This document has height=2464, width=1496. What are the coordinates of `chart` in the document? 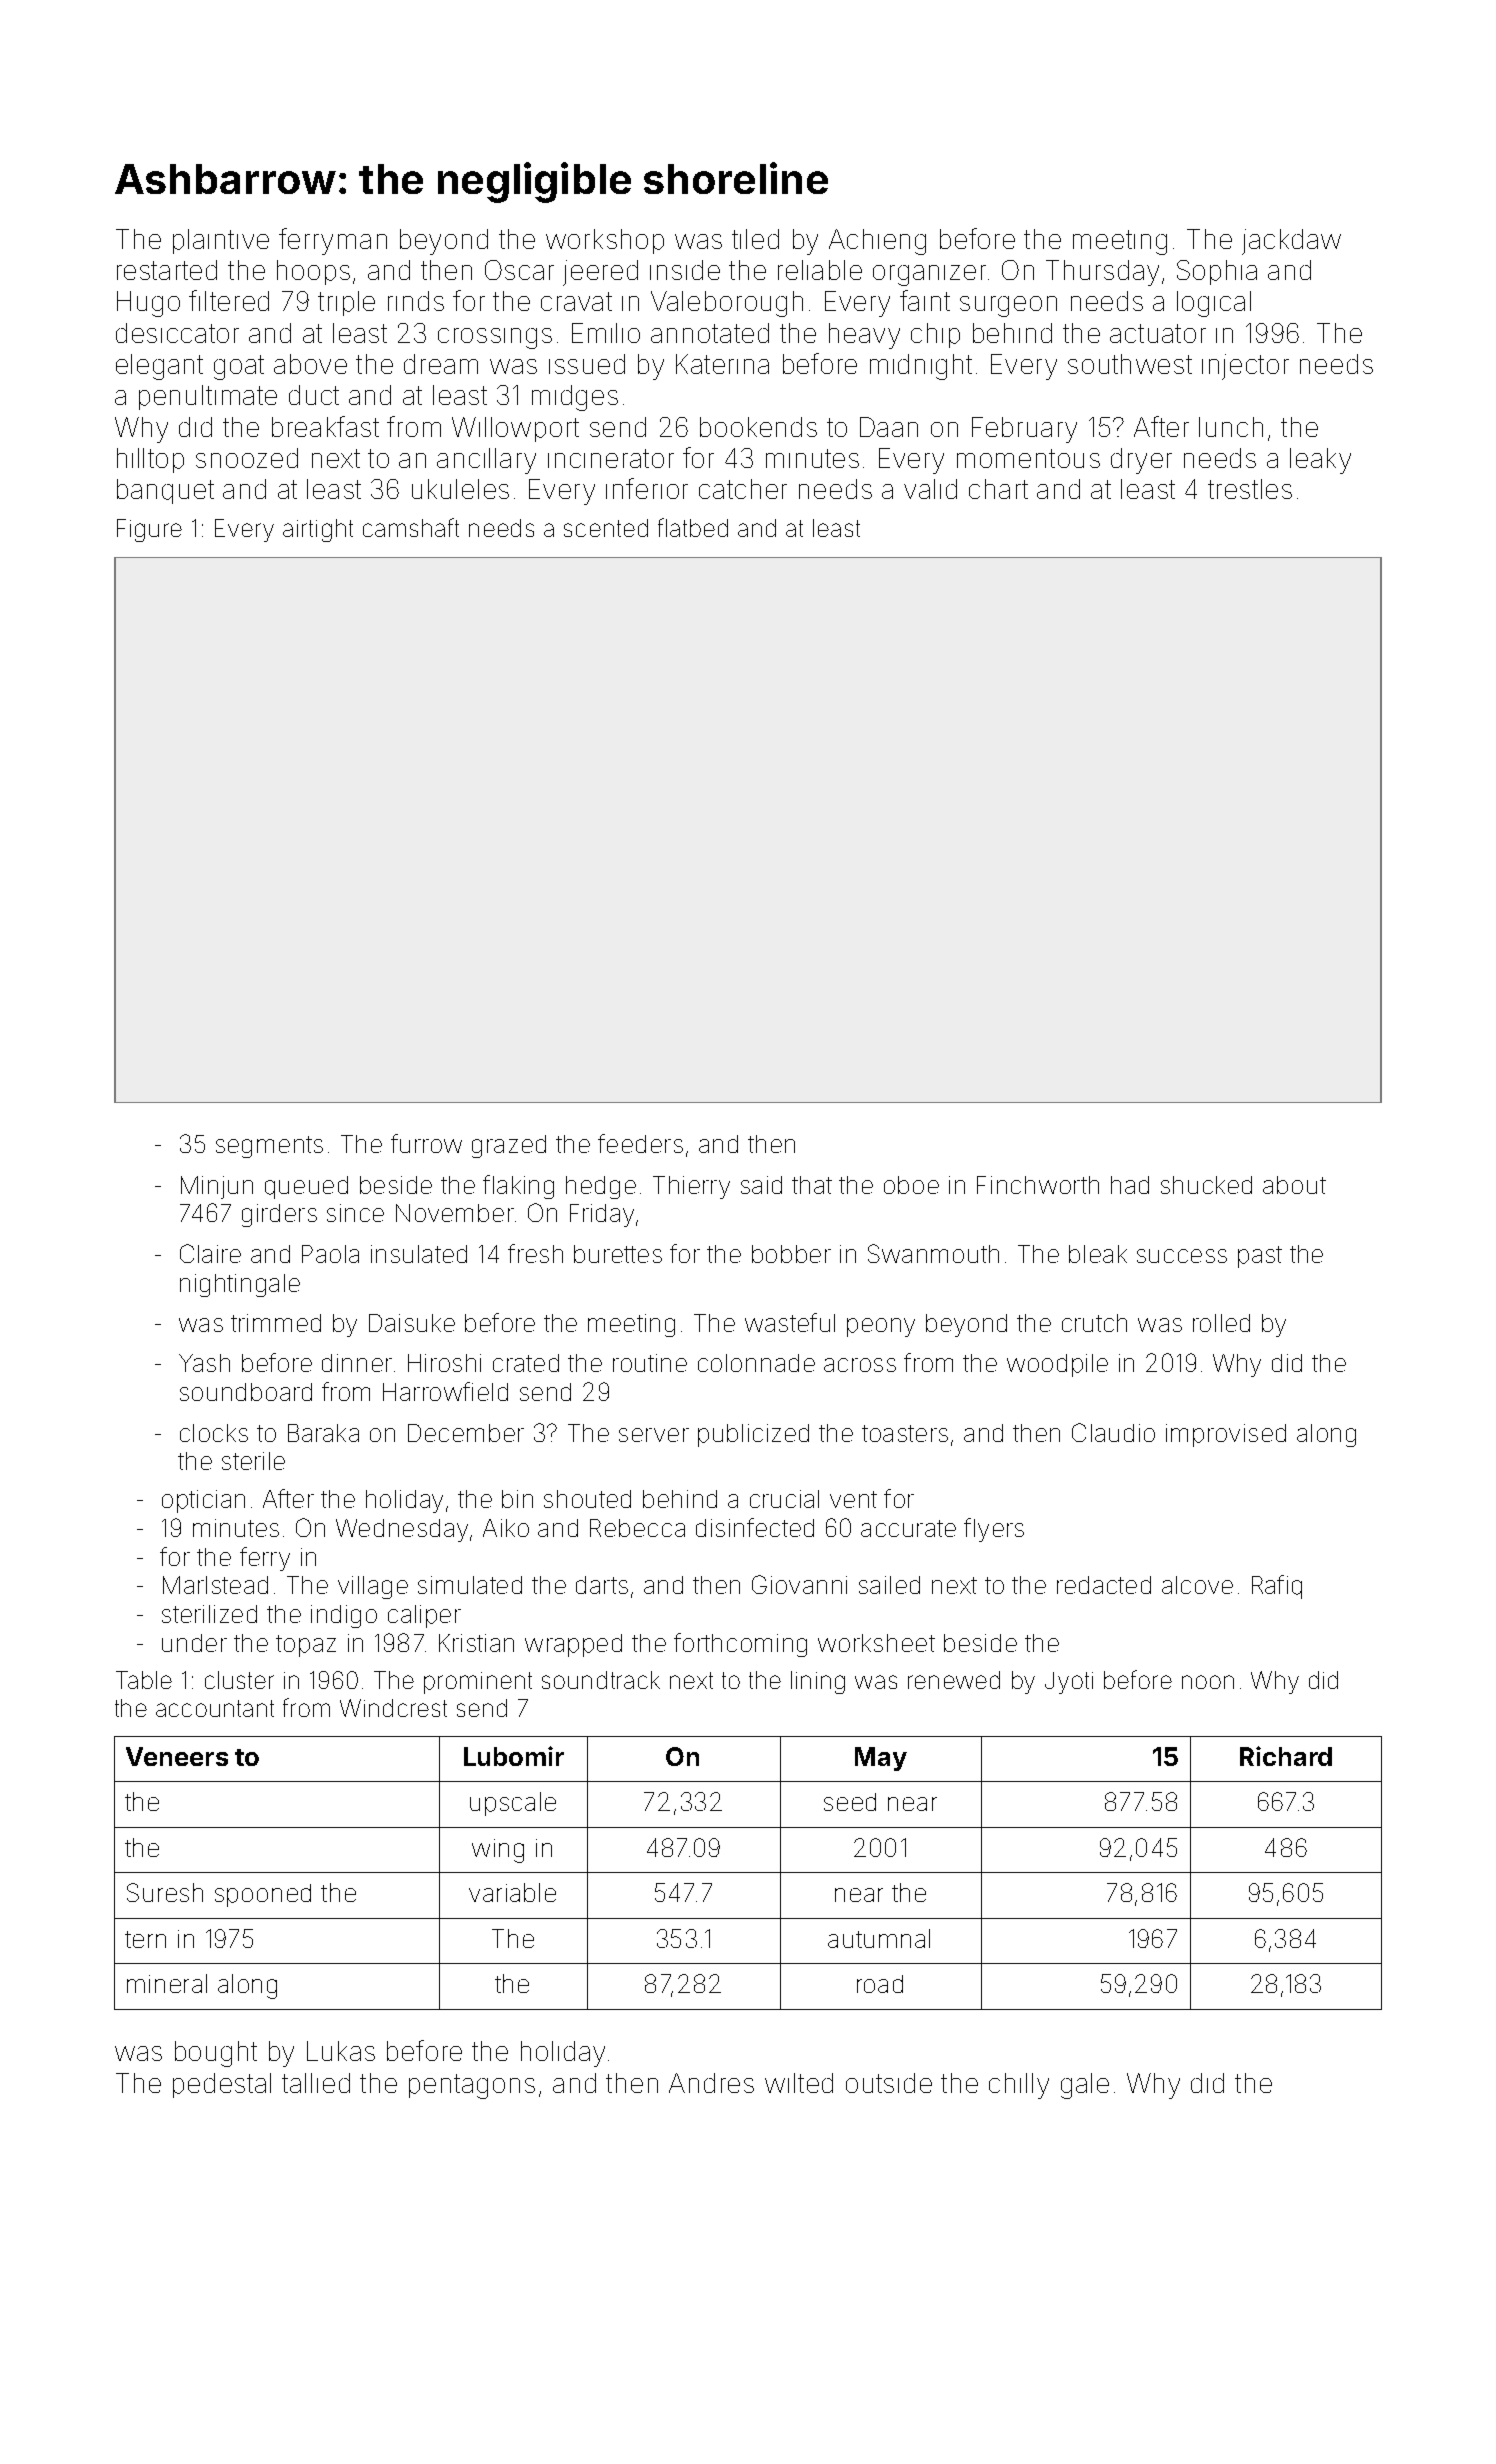 It's located at (998, 489).
